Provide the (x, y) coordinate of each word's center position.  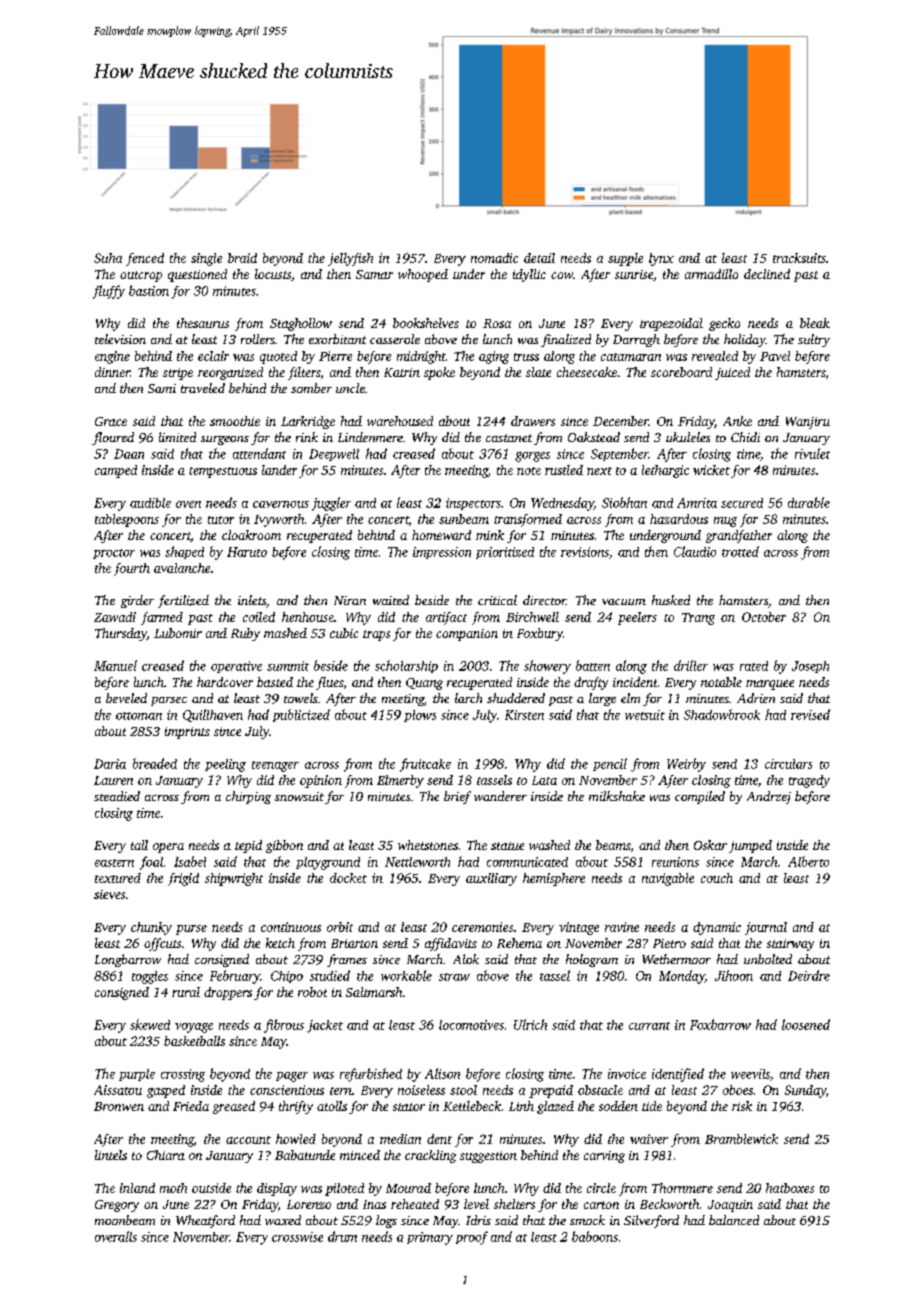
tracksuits (799, 258)
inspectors (473, 504)
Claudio (695, 551)
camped (116, 471)
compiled (700, 797)
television (120, 339)
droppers (228, 993)
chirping (248, 797)
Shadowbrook (722, 714)
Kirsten (524, 715)
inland (137, 1188)
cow (562, 275)
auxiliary (491, 879)
